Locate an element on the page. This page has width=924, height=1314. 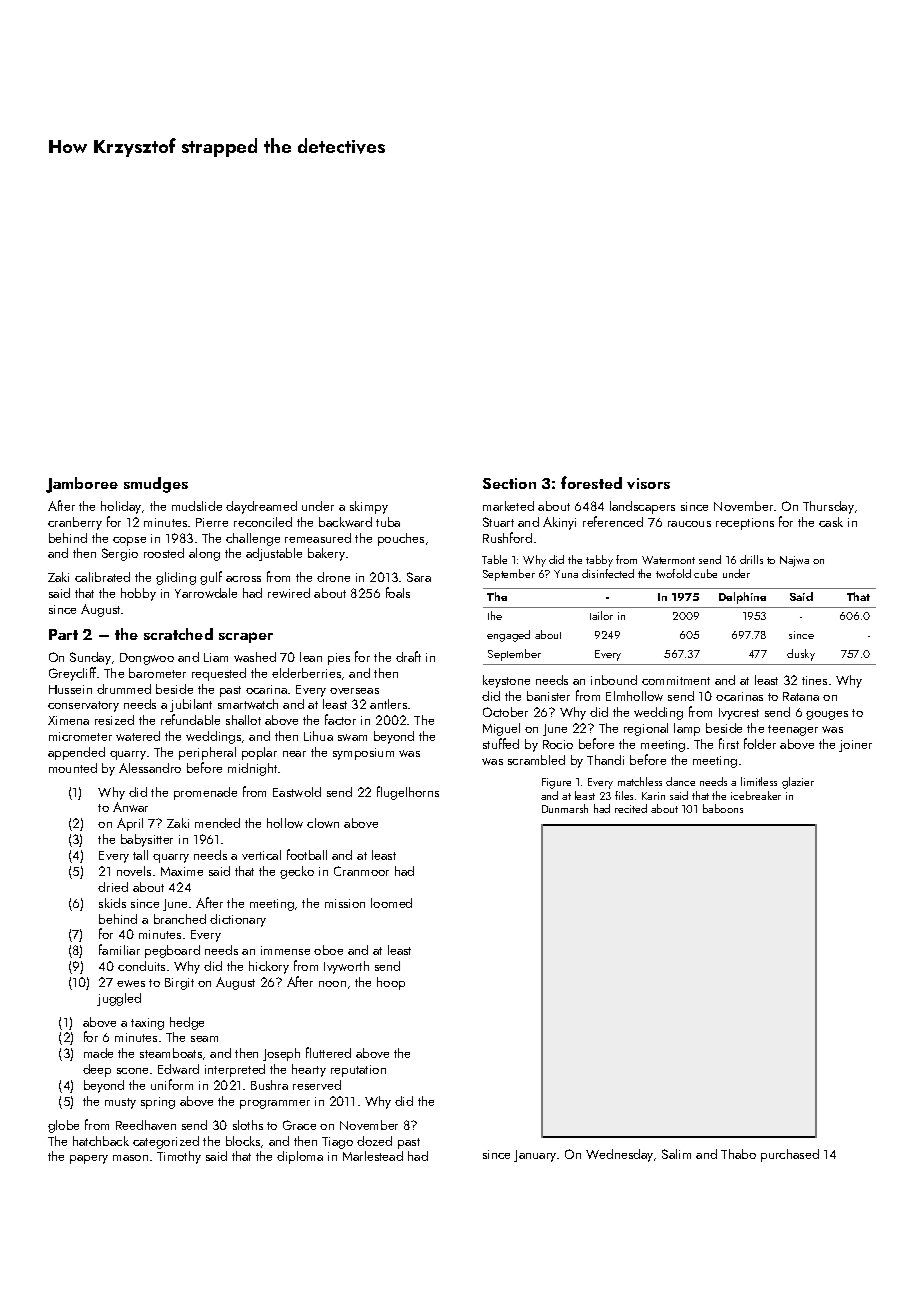
joiner is located at coordinates (855, 746).
